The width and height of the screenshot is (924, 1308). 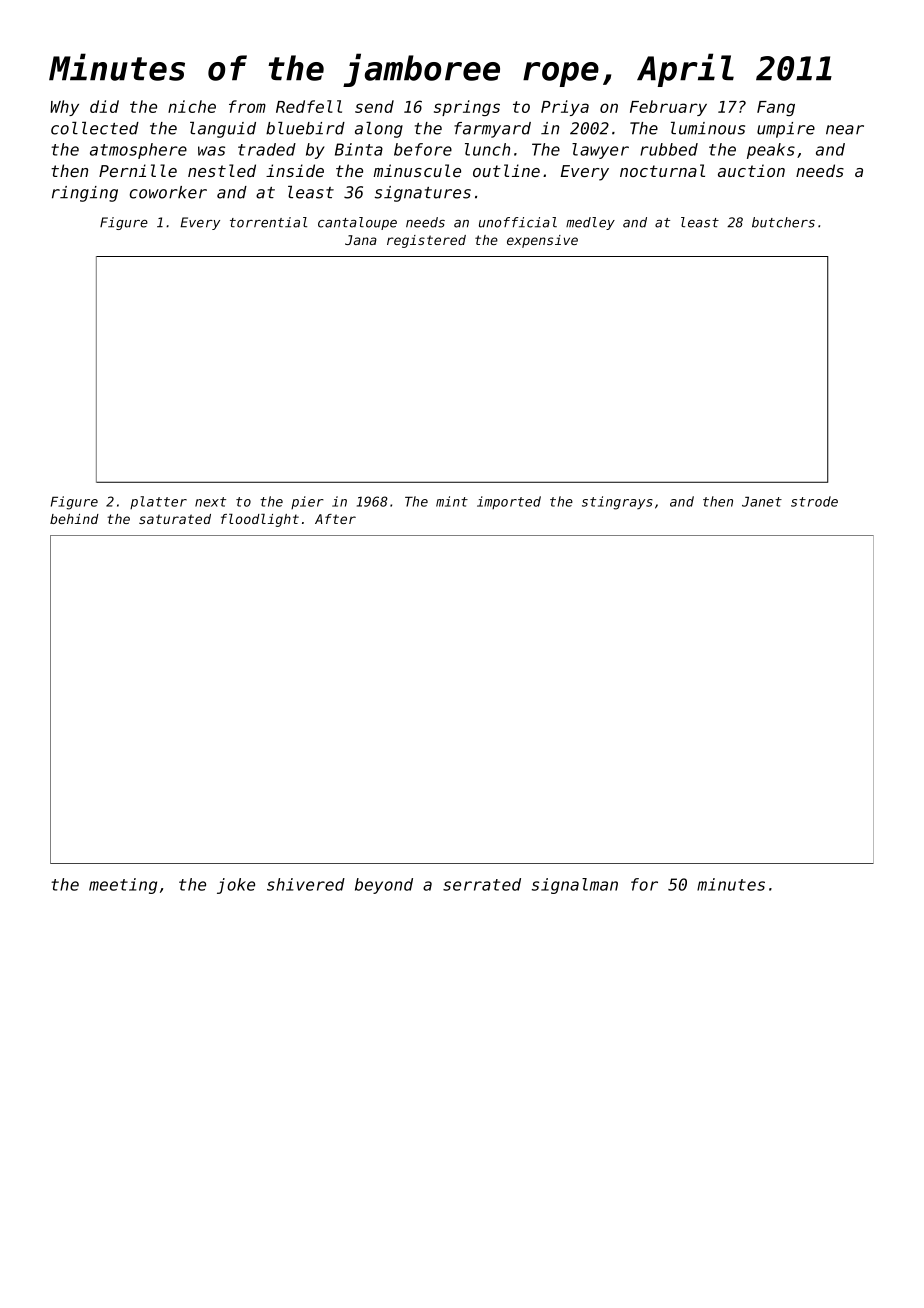 What do you see at coordinates (260, 520) in the screenshot?
I see `floodlight` at bounding box center [260, 520].
